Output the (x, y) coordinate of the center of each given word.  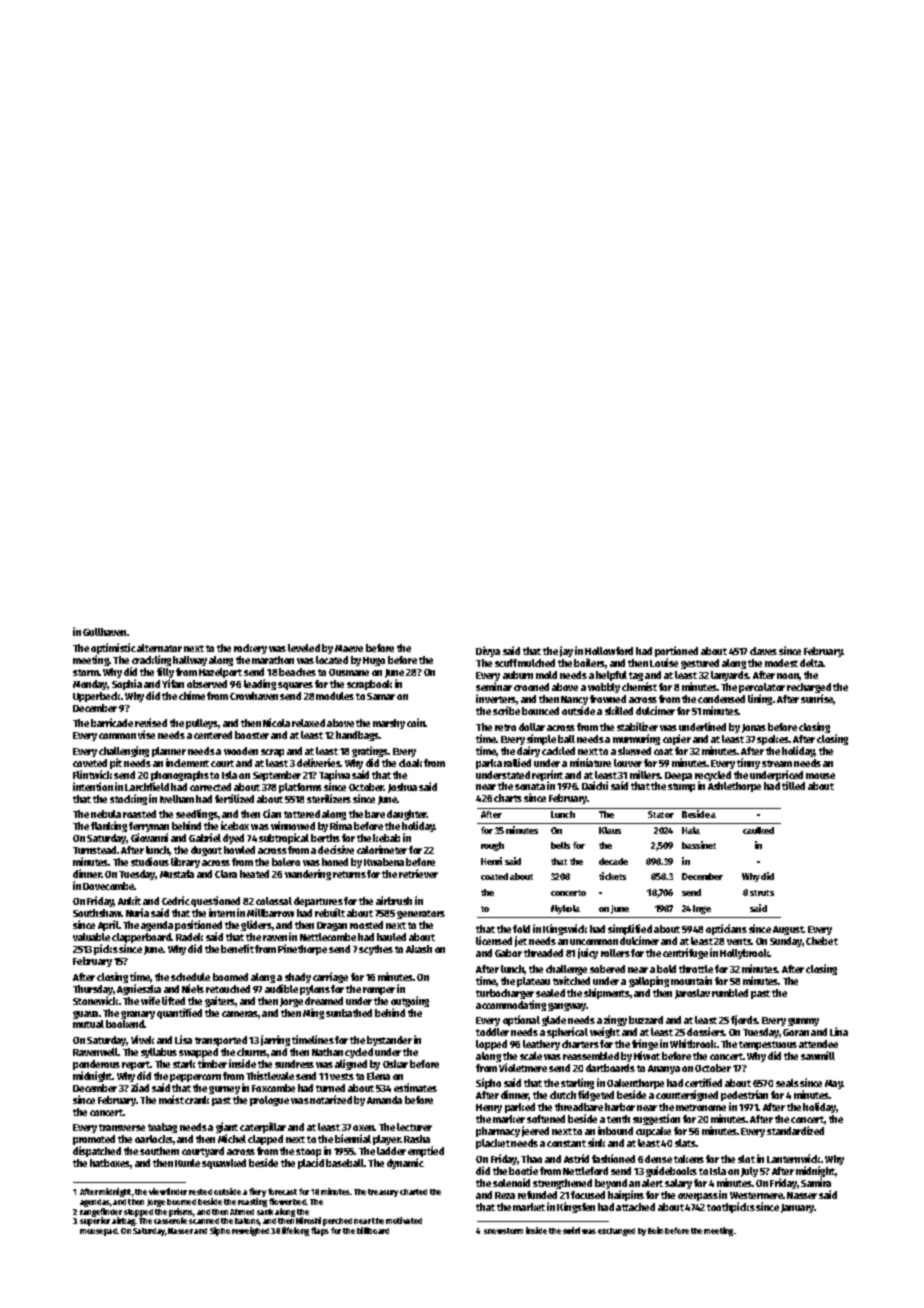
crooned (531, 687)
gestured (700, 664)
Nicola (276, 722)
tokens (689, 1159)
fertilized (234, 798)
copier (677, 739)
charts (508, 798)
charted (413, 1192)
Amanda (384, 1100)
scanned (204, 1221)
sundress (294, 1064)
